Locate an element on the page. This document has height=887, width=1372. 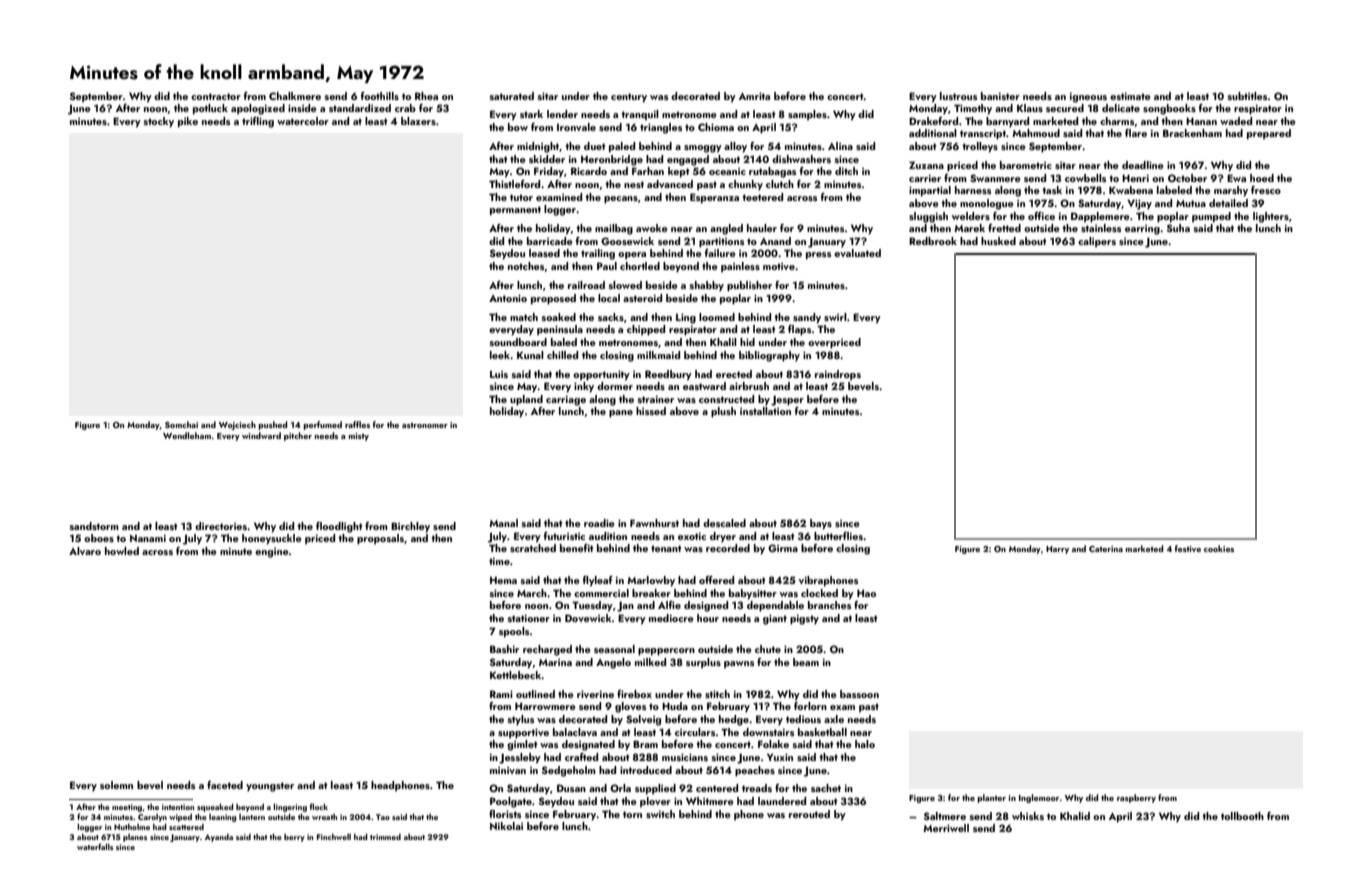
subtitles is located at coordinates (1247, 96).
